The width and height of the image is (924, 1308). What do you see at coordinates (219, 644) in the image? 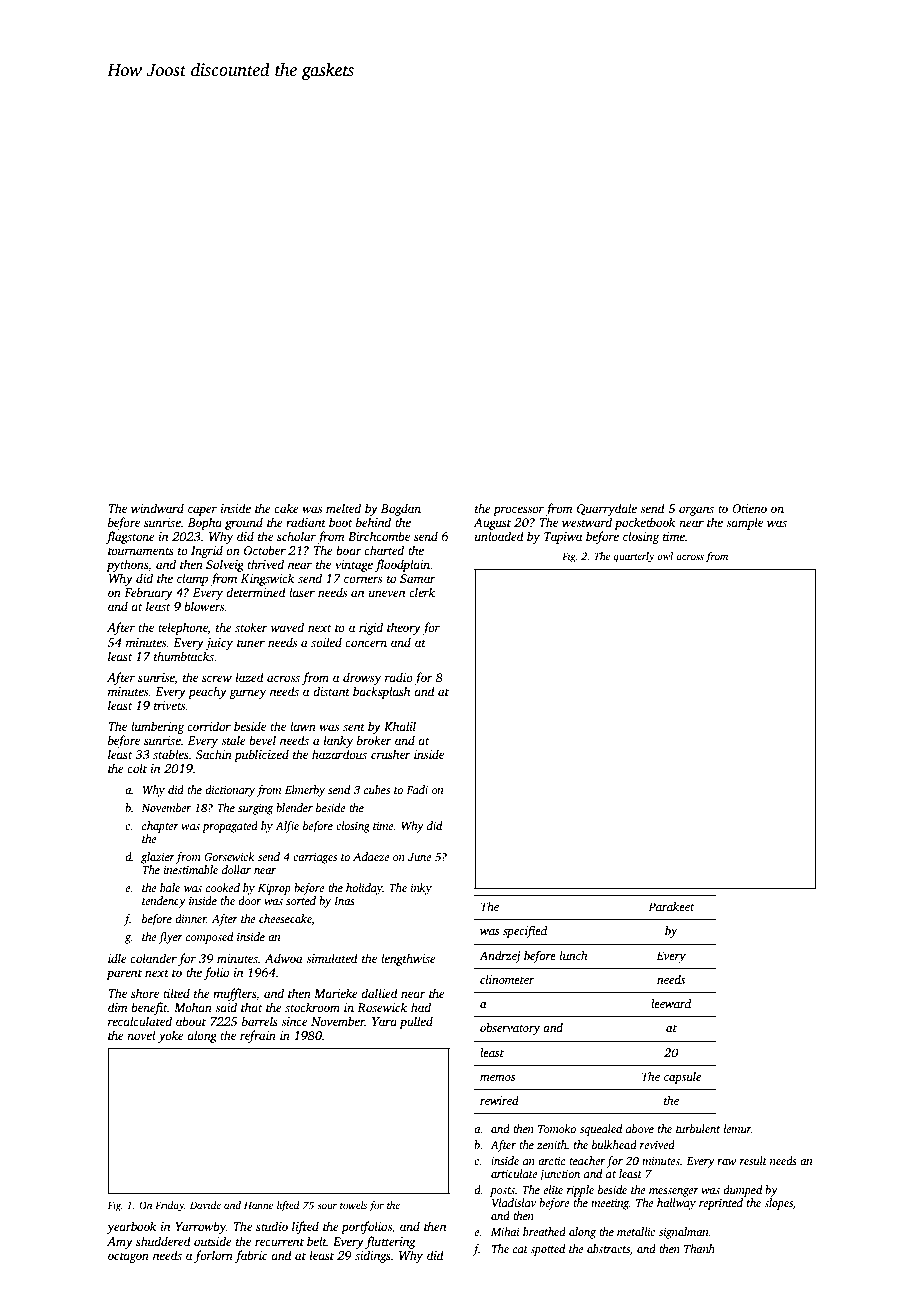
I see `juicy` at bounding box center [219, 644].
